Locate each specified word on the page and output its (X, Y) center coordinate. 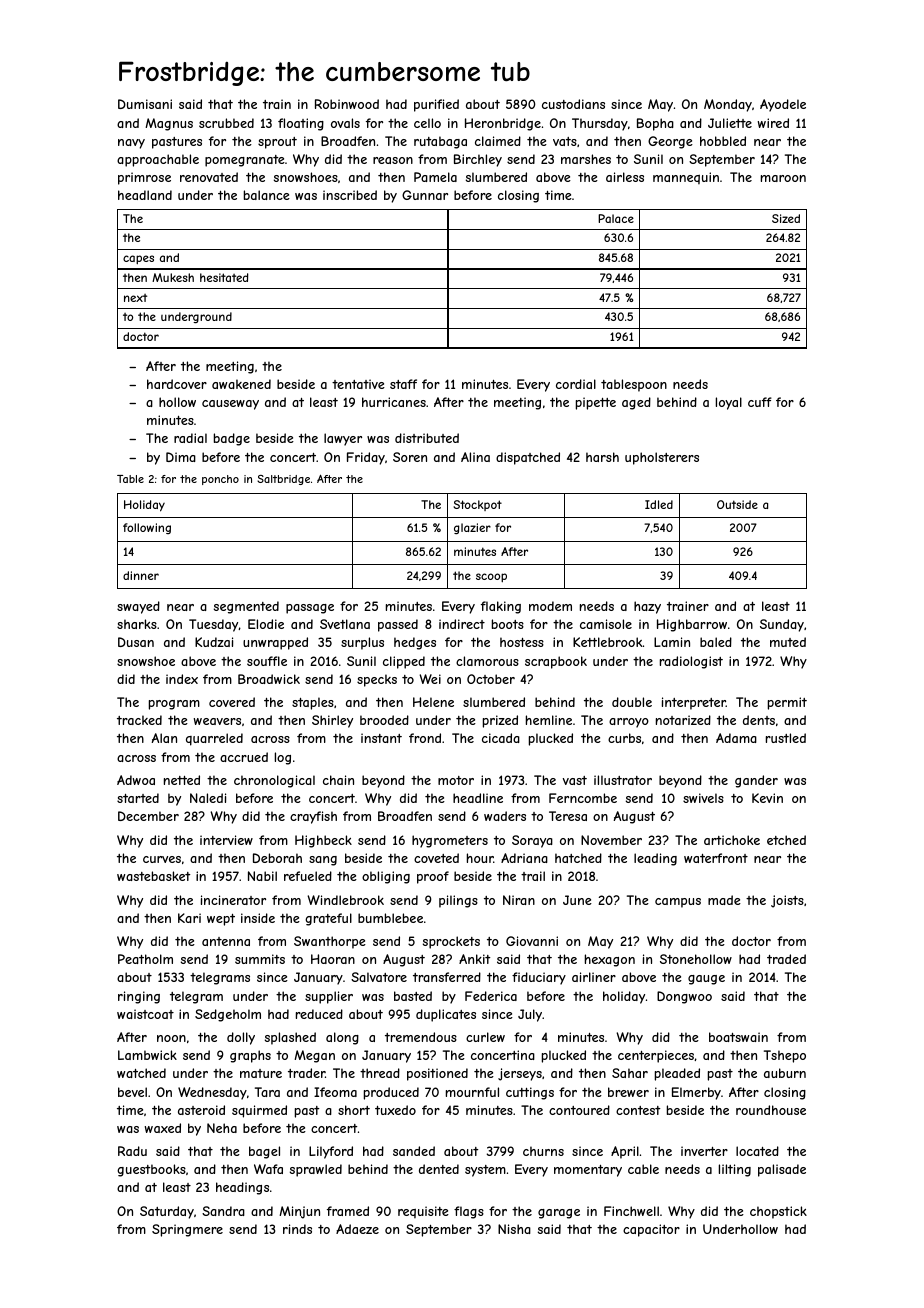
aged (636, 403)
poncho (220, 480)
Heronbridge (503, 124)
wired (773, 123)
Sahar (630, 1073)
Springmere (187, 1230)
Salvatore (379, 977)
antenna (226, 941)
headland (145, 195)
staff (403, 384)
